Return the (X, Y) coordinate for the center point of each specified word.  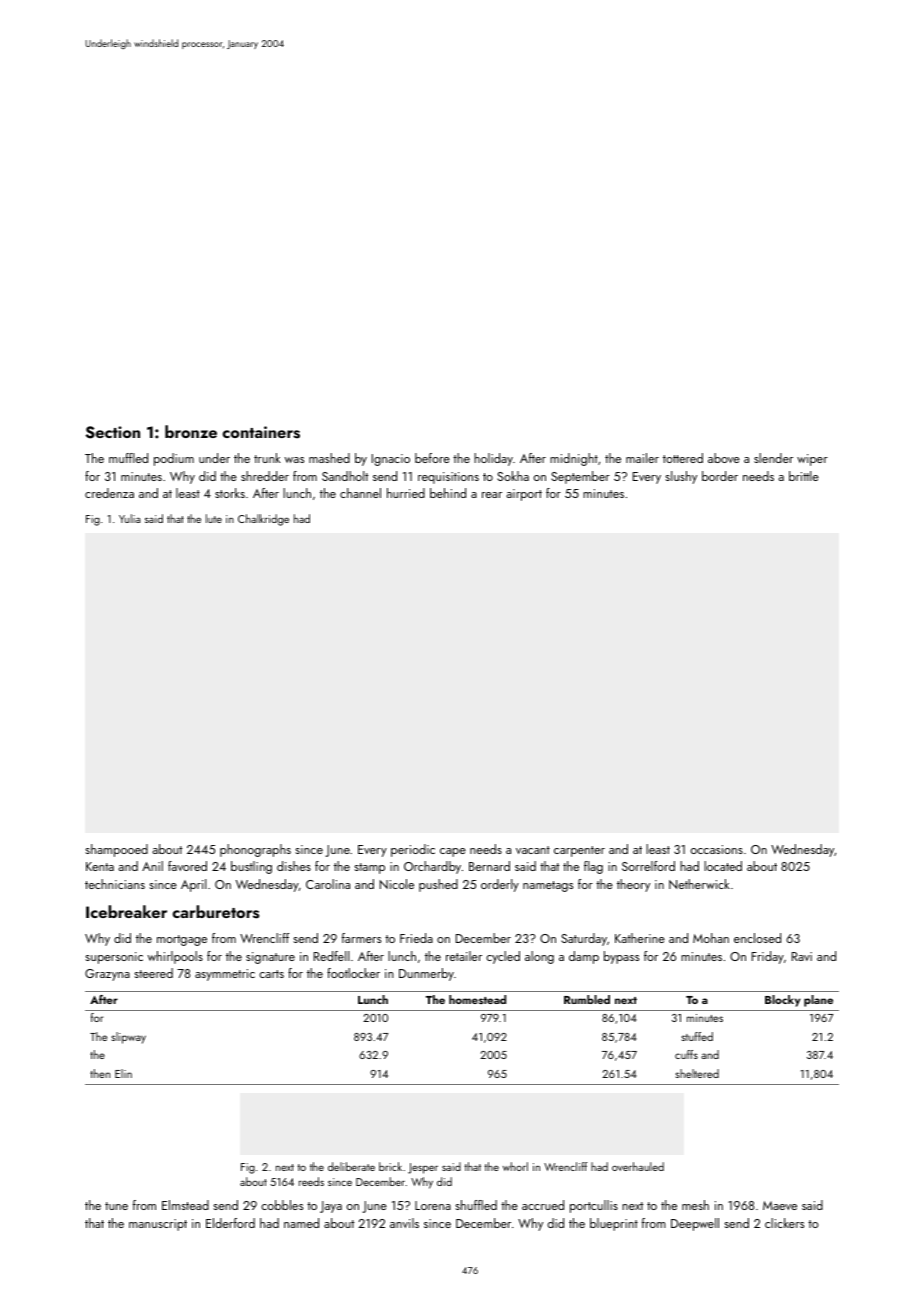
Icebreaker (126, 911)
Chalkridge (263, 520)
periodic (413, 850)
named (301, 1223)
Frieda (416, 938)
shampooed (116, 850)
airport (524, 495)
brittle (804, 476)
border (720, 476)
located (723, 866)
